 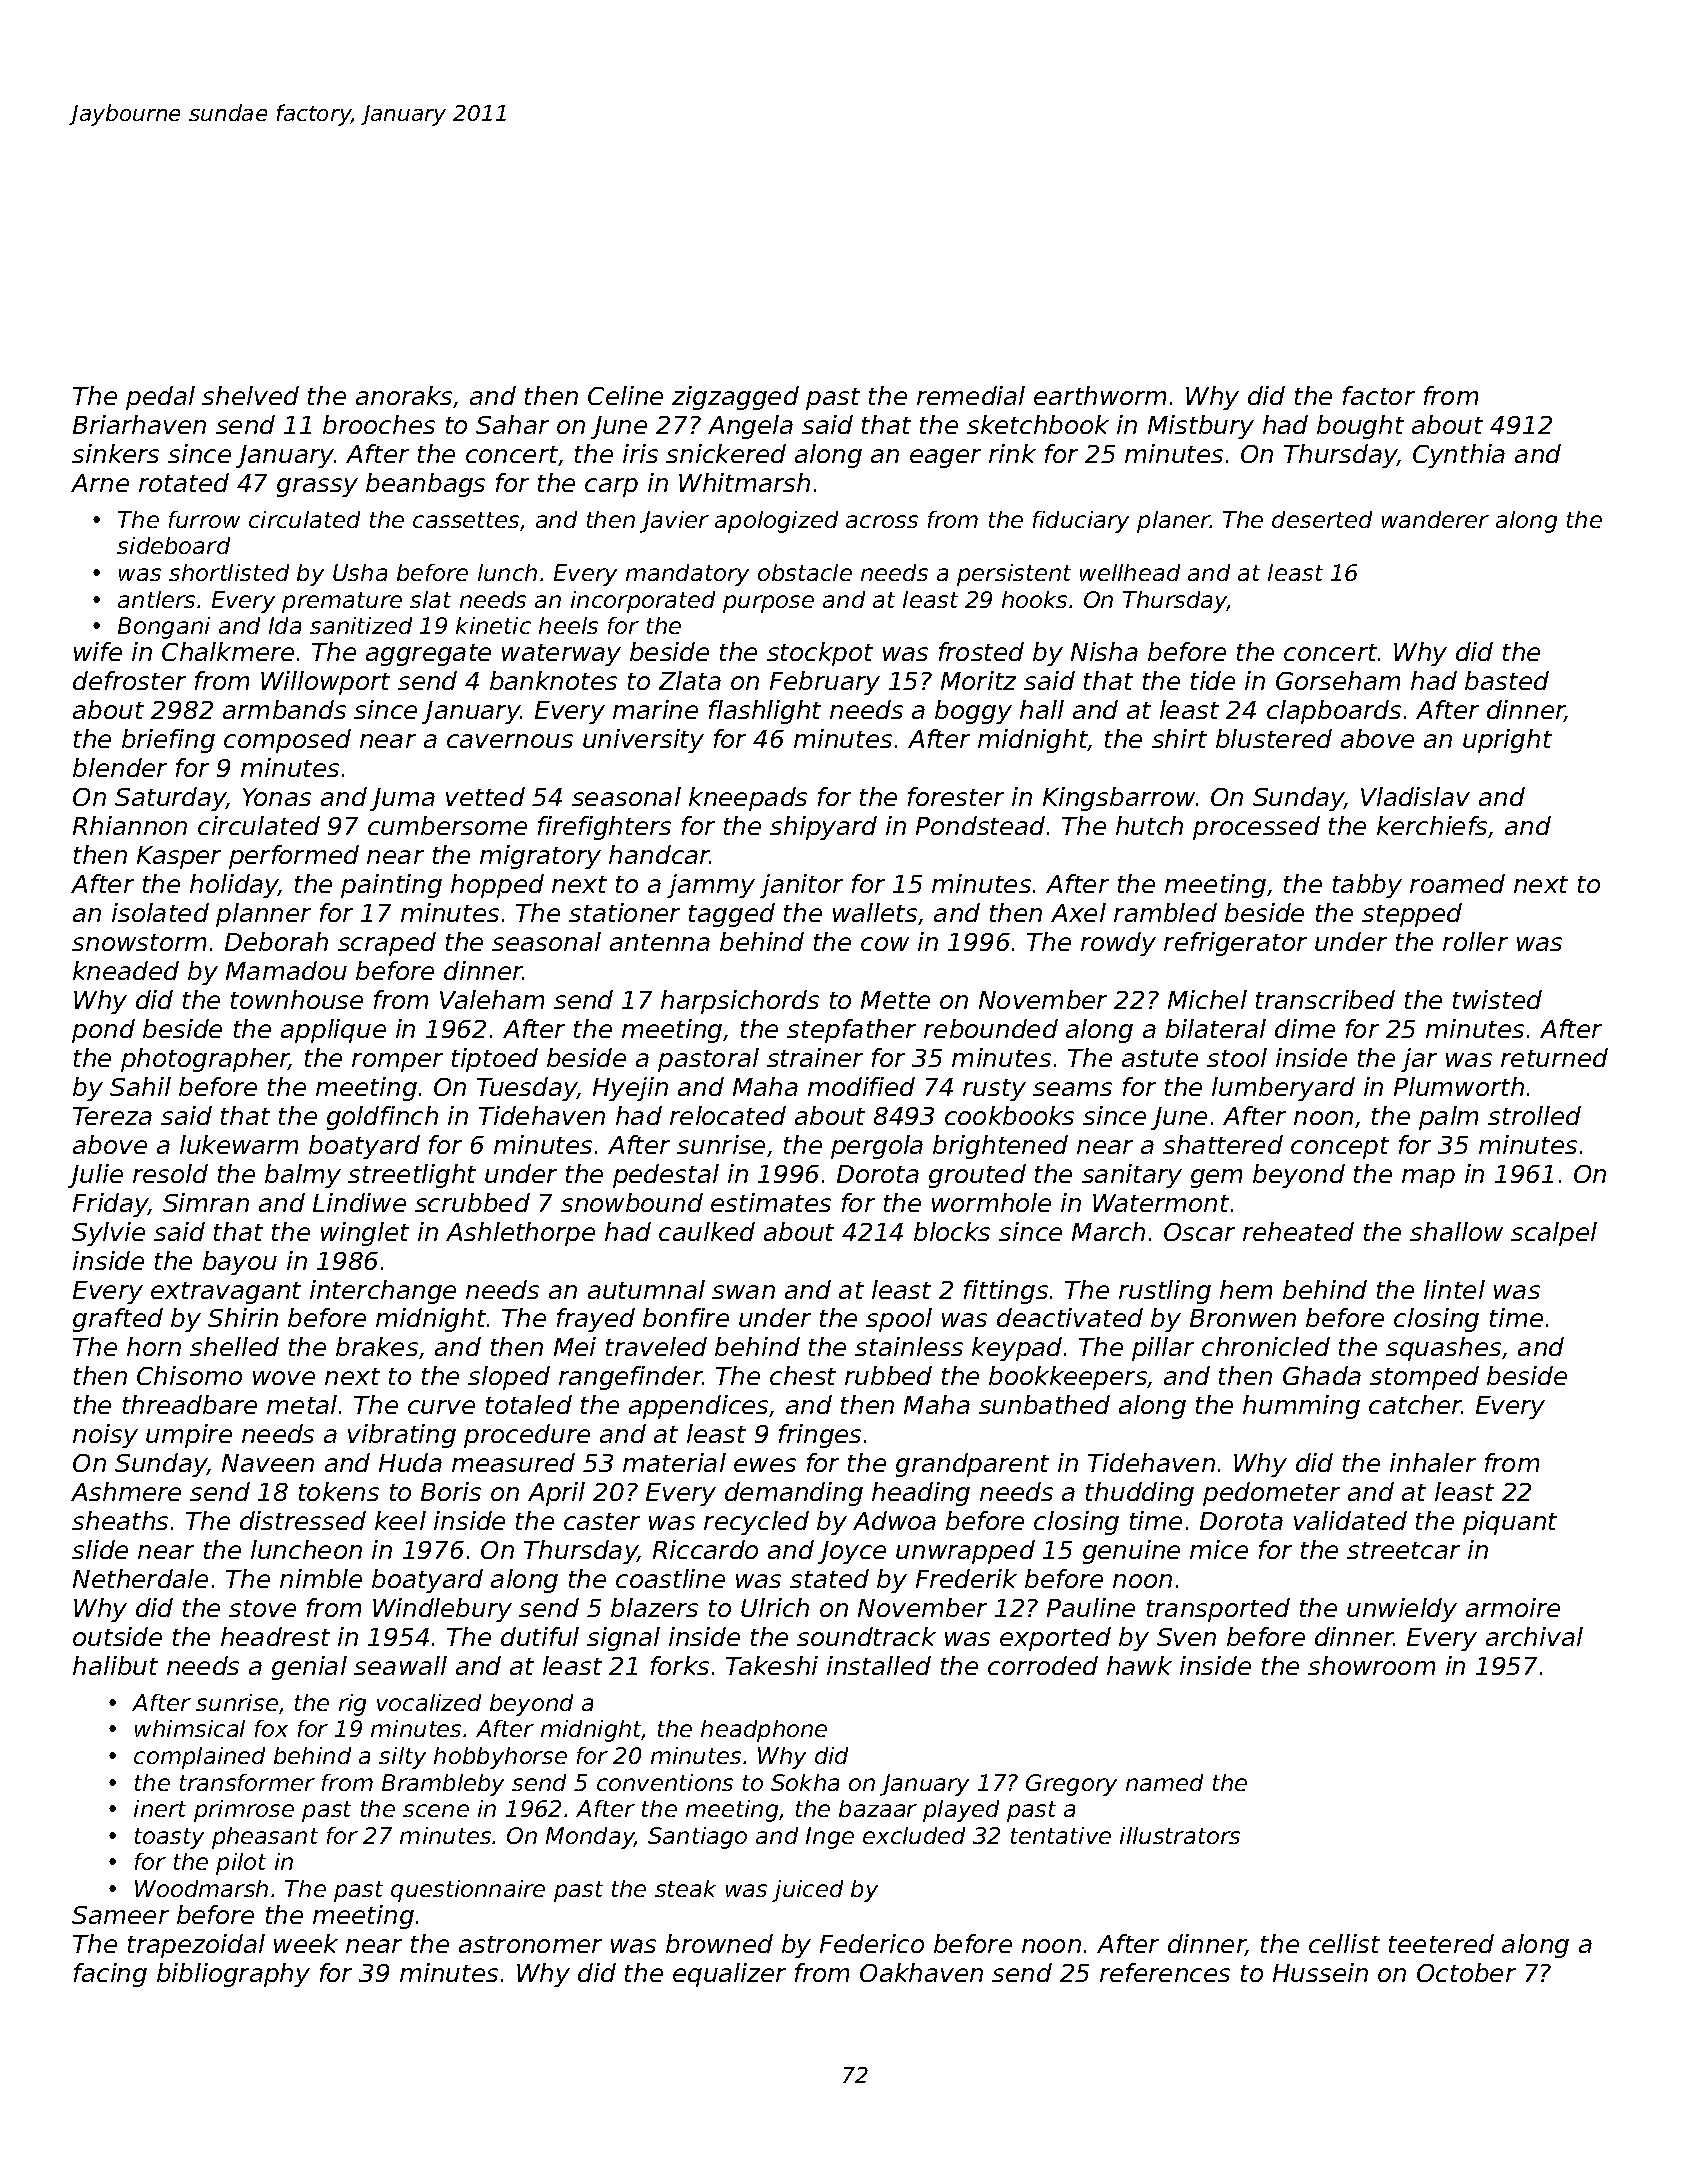 I want to click on townhouse, so click(x=297, y=999).
